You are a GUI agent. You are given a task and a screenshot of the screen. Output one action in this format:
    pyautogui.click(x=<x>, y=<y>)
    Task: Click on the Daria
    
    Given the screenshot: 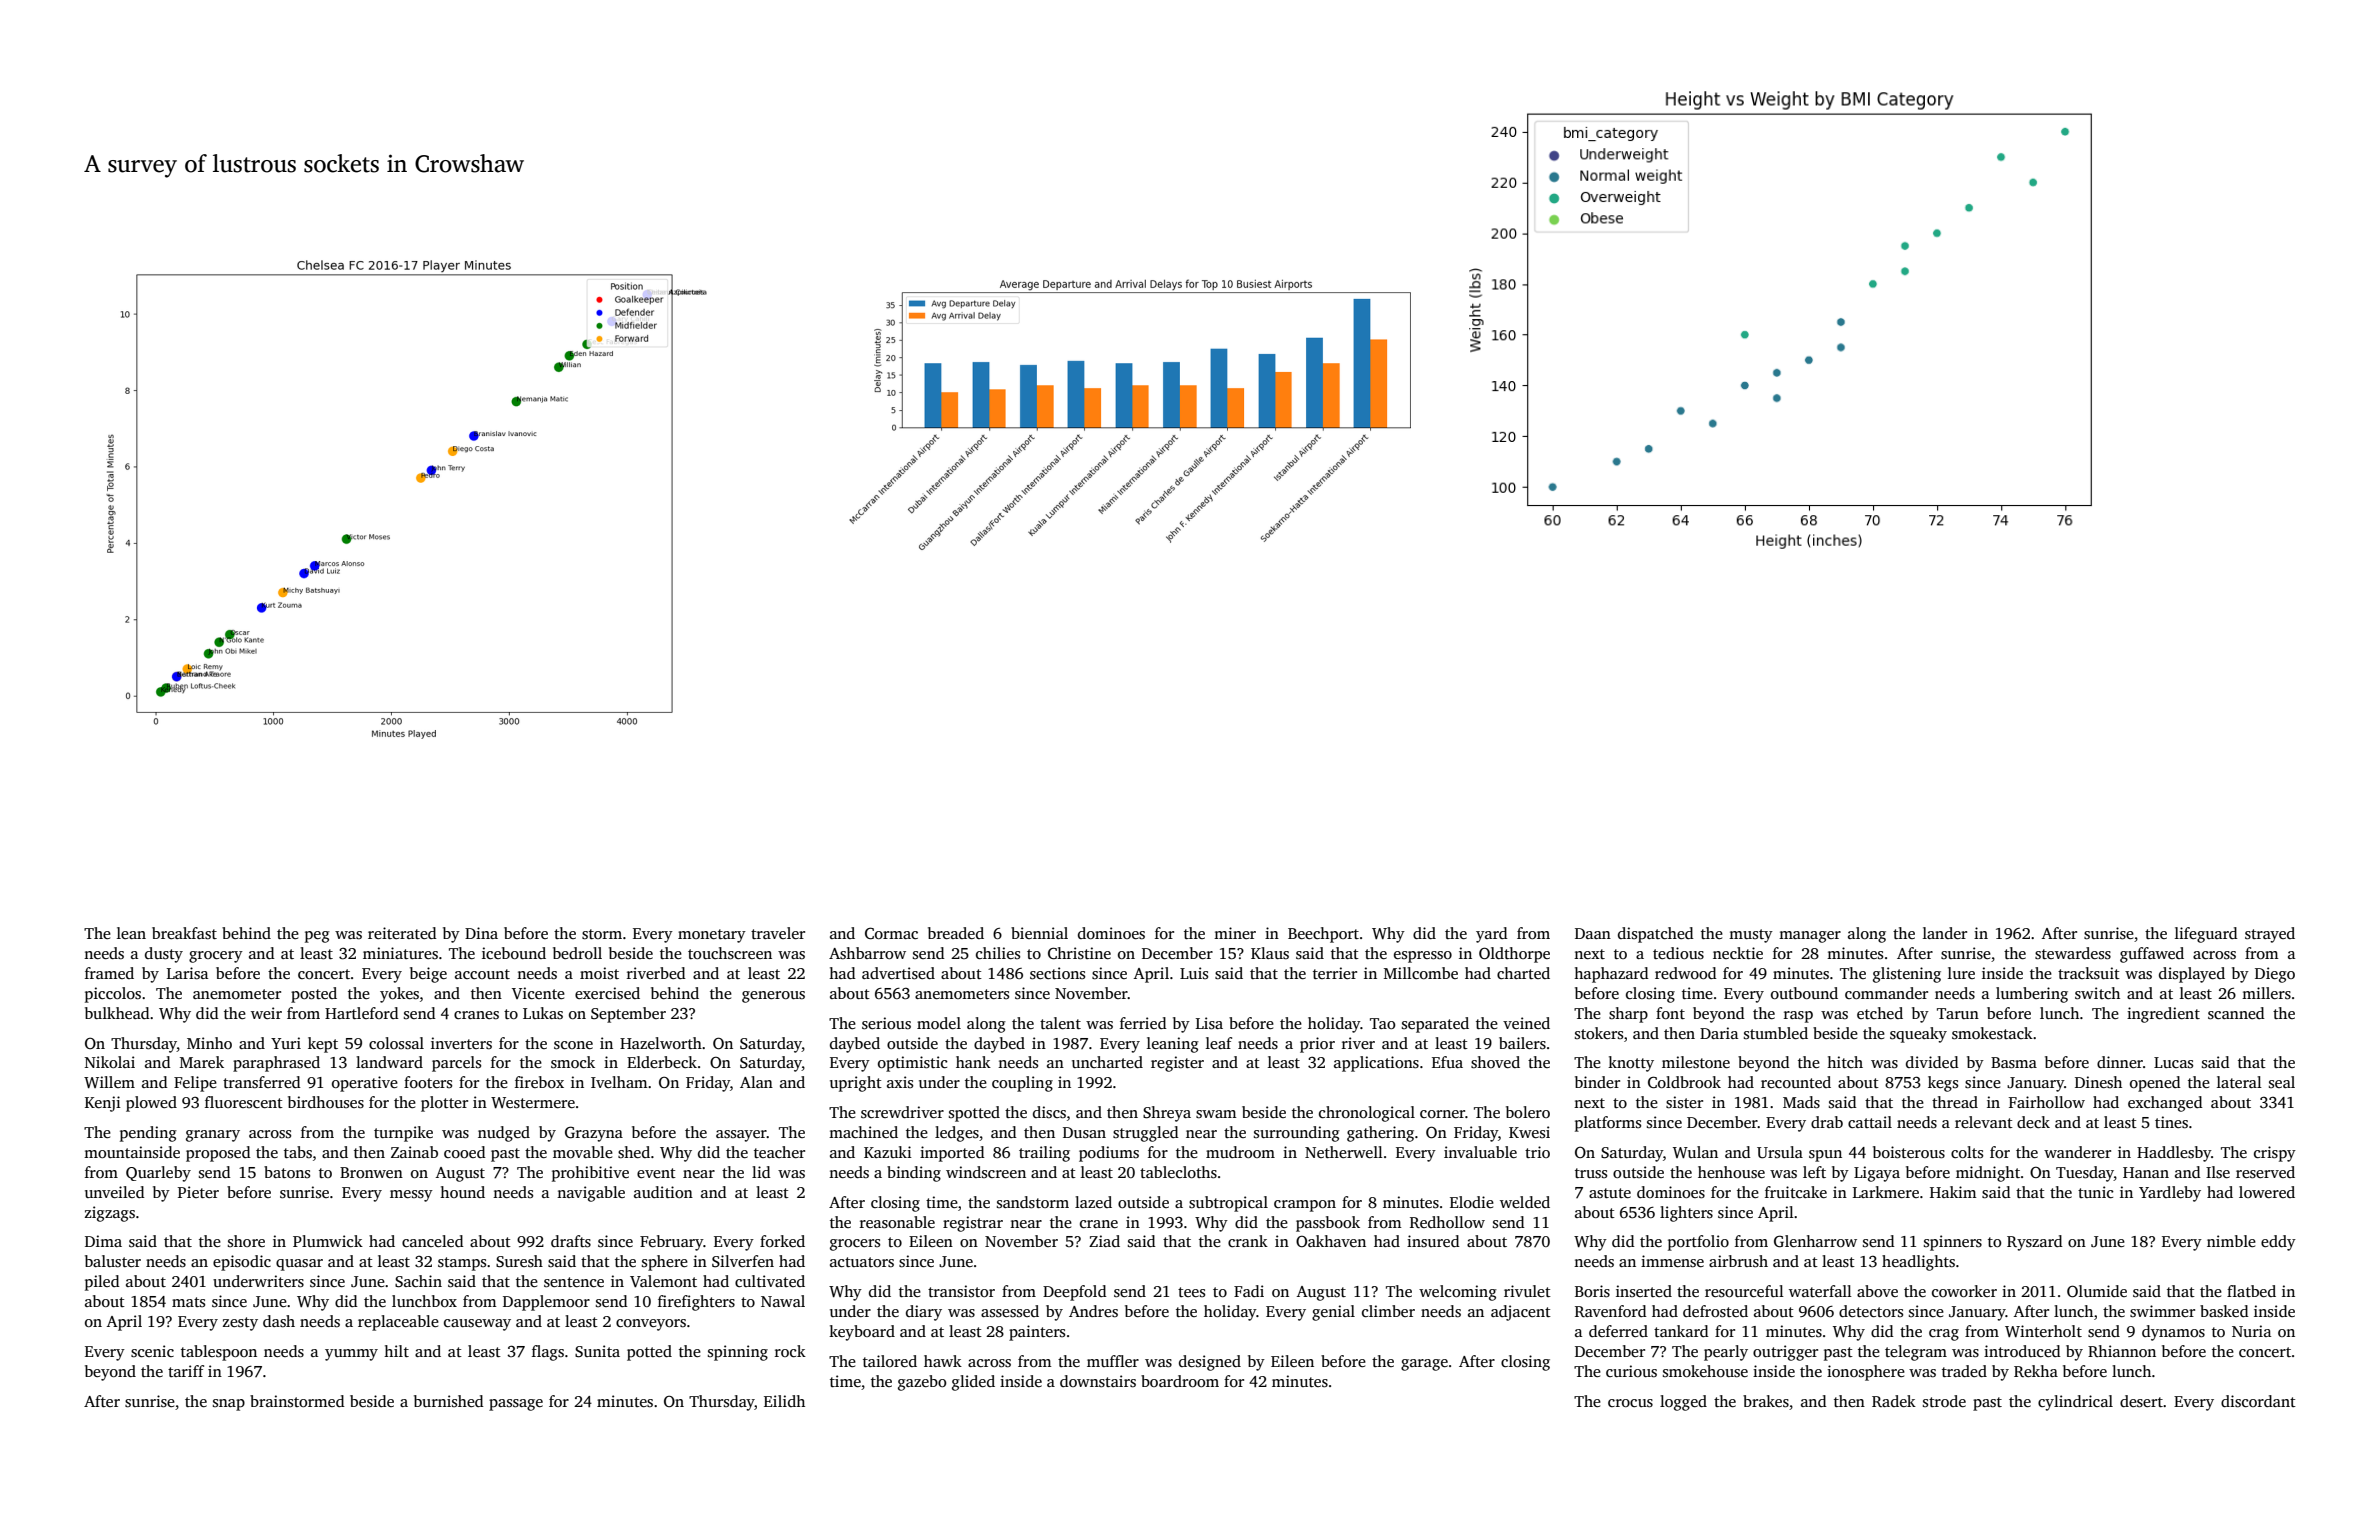 What is the action you would take?
    pyautogui.click(x=1719, y=1033)
